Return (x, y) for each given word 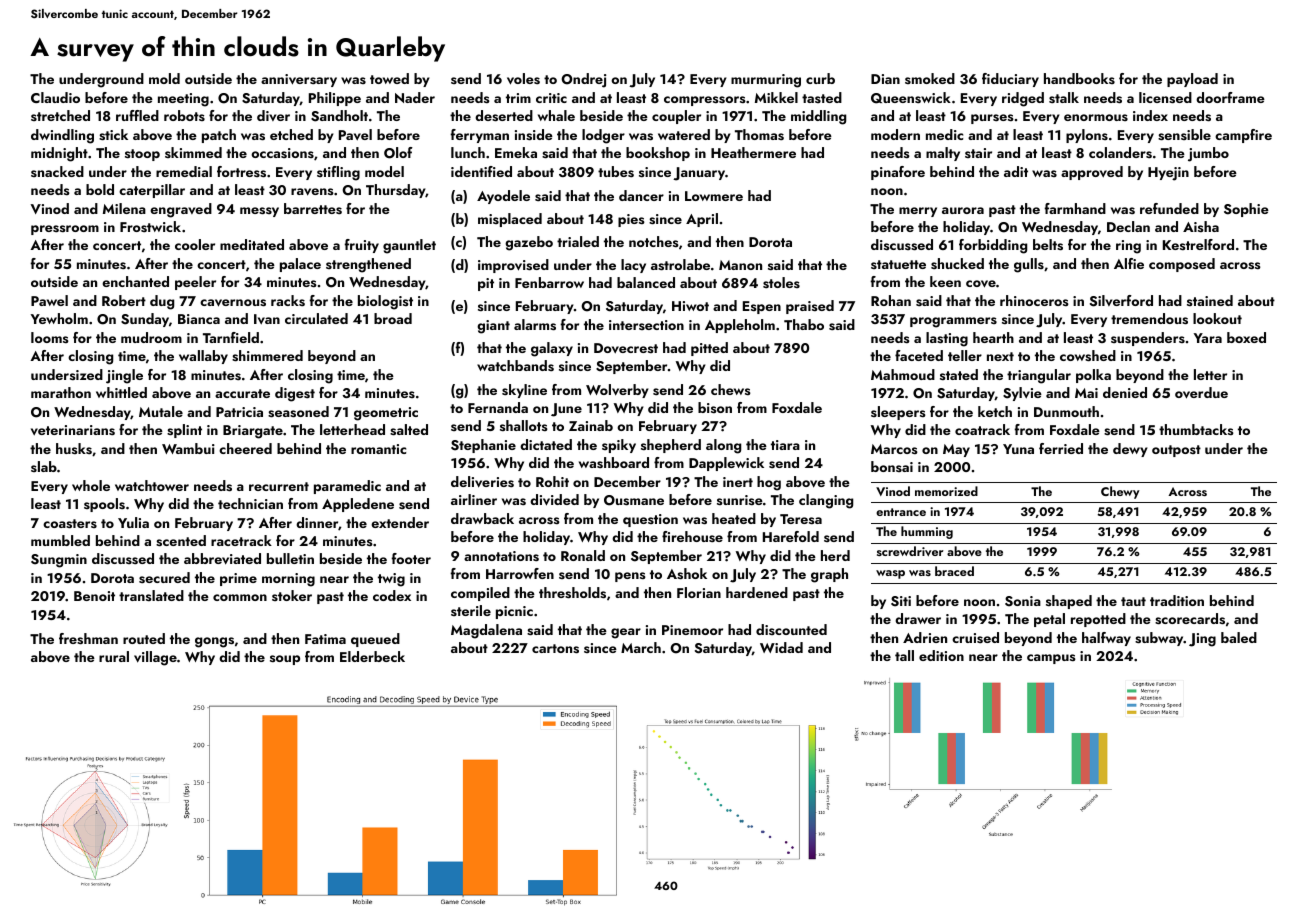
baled (1239, 637)
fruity (361, 246)
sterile (471, 610)
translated (151, 595)
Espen (762, 307)
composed (1182, 265)
